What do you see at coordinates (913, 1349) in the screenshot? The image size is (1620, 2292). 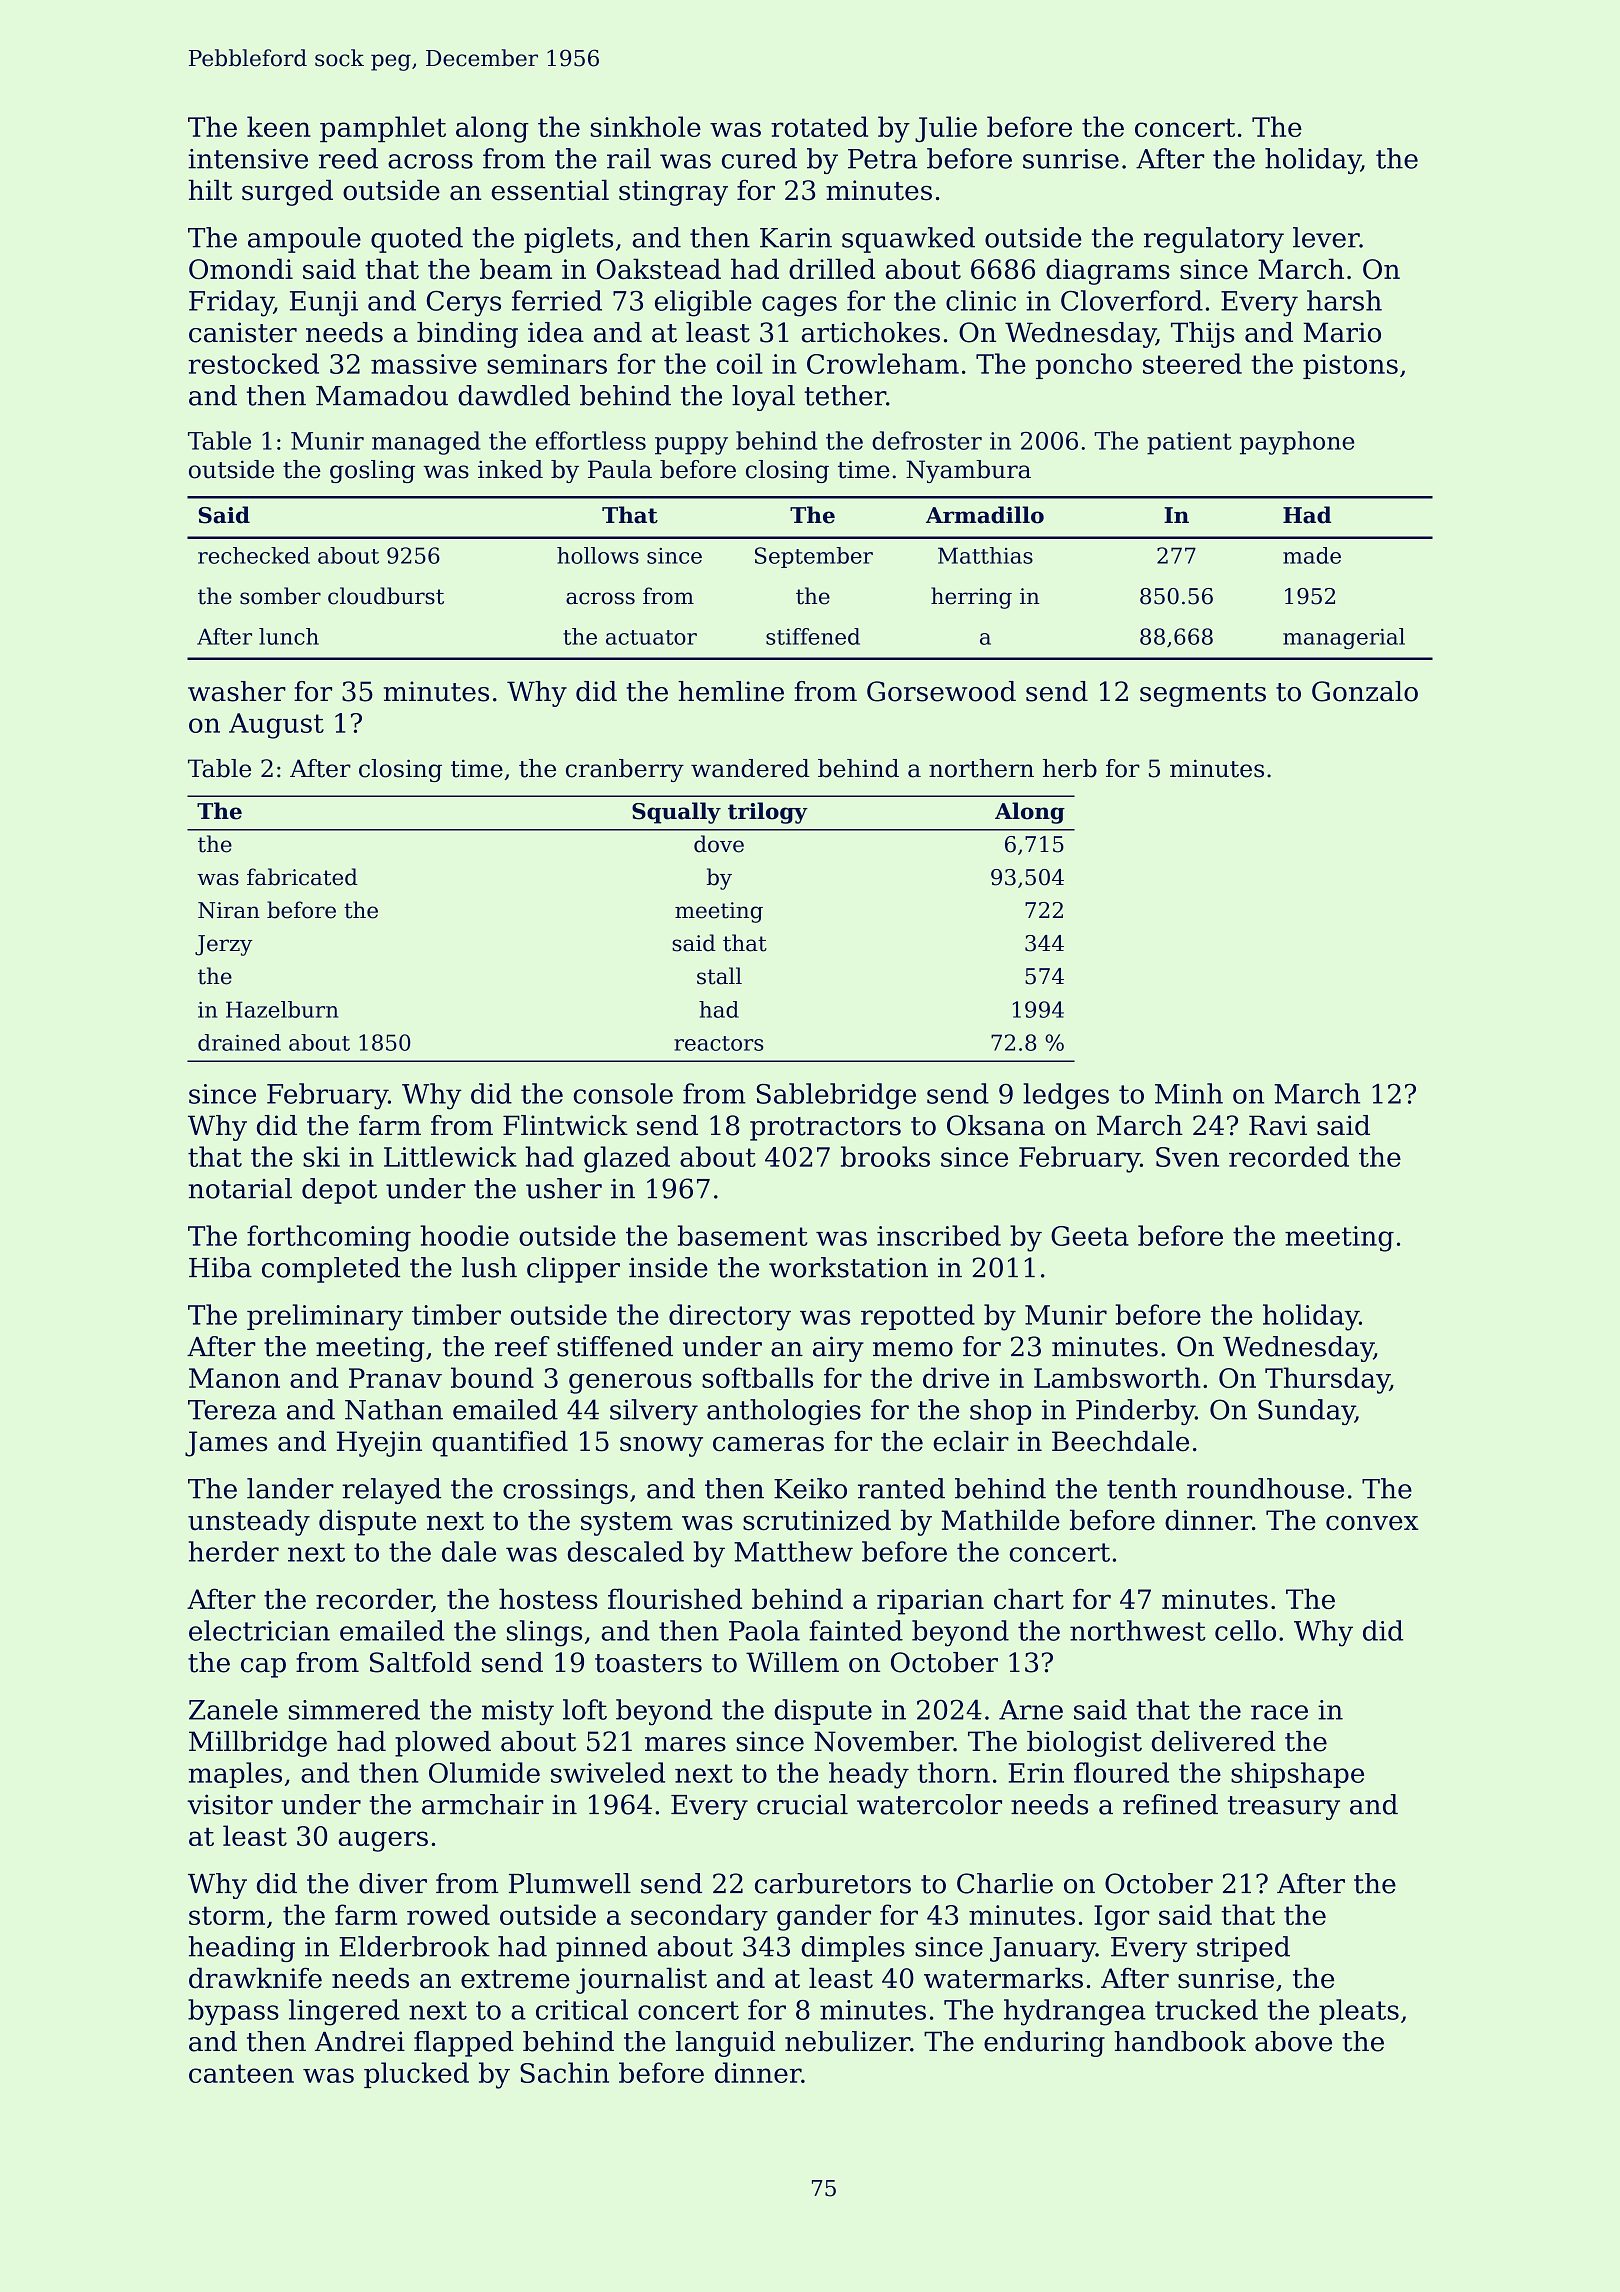 I see `memo` at bounding box center [913, 1349].
